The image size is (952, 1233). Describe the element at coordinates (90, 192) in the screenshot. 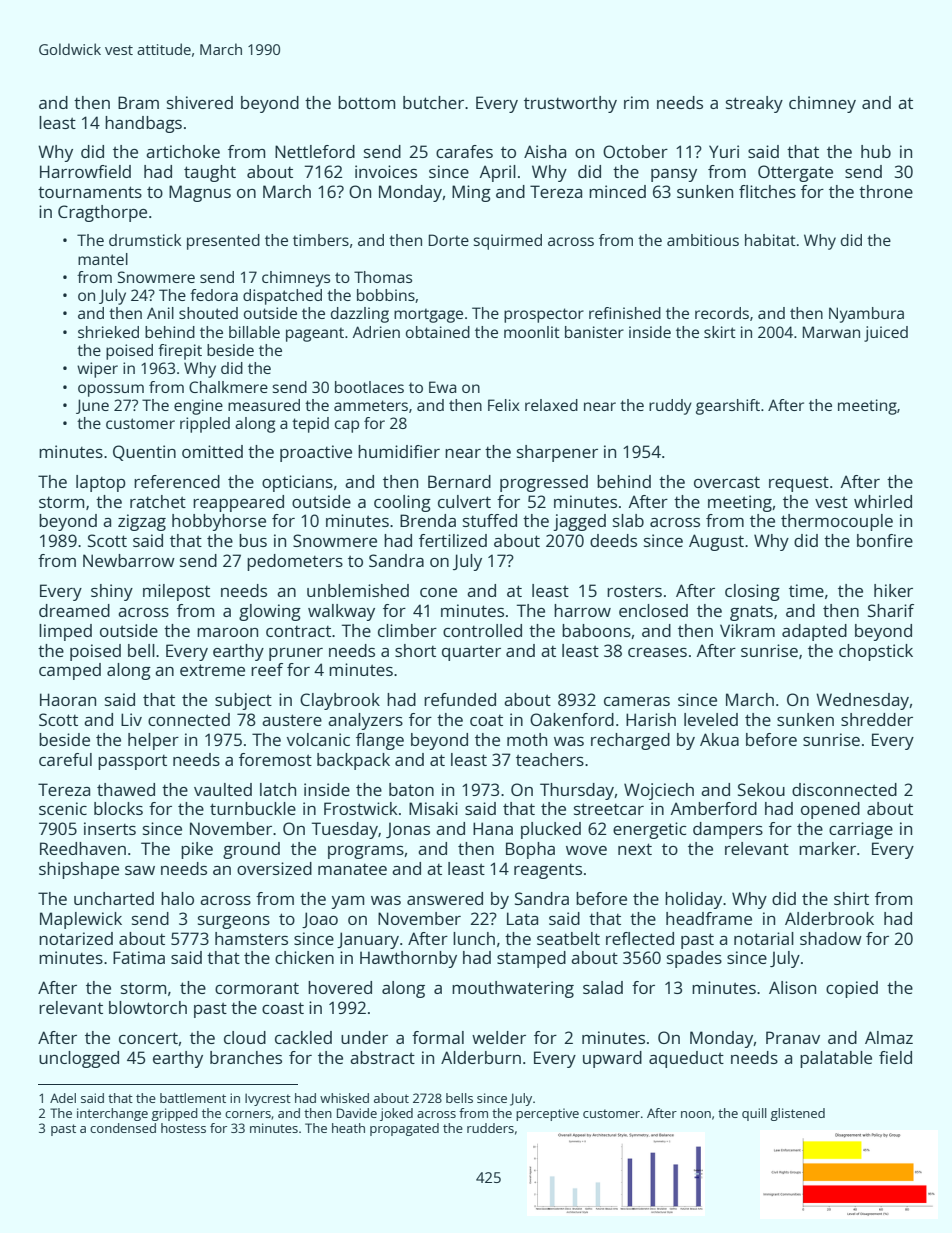

I see `tournaments` at that location.
